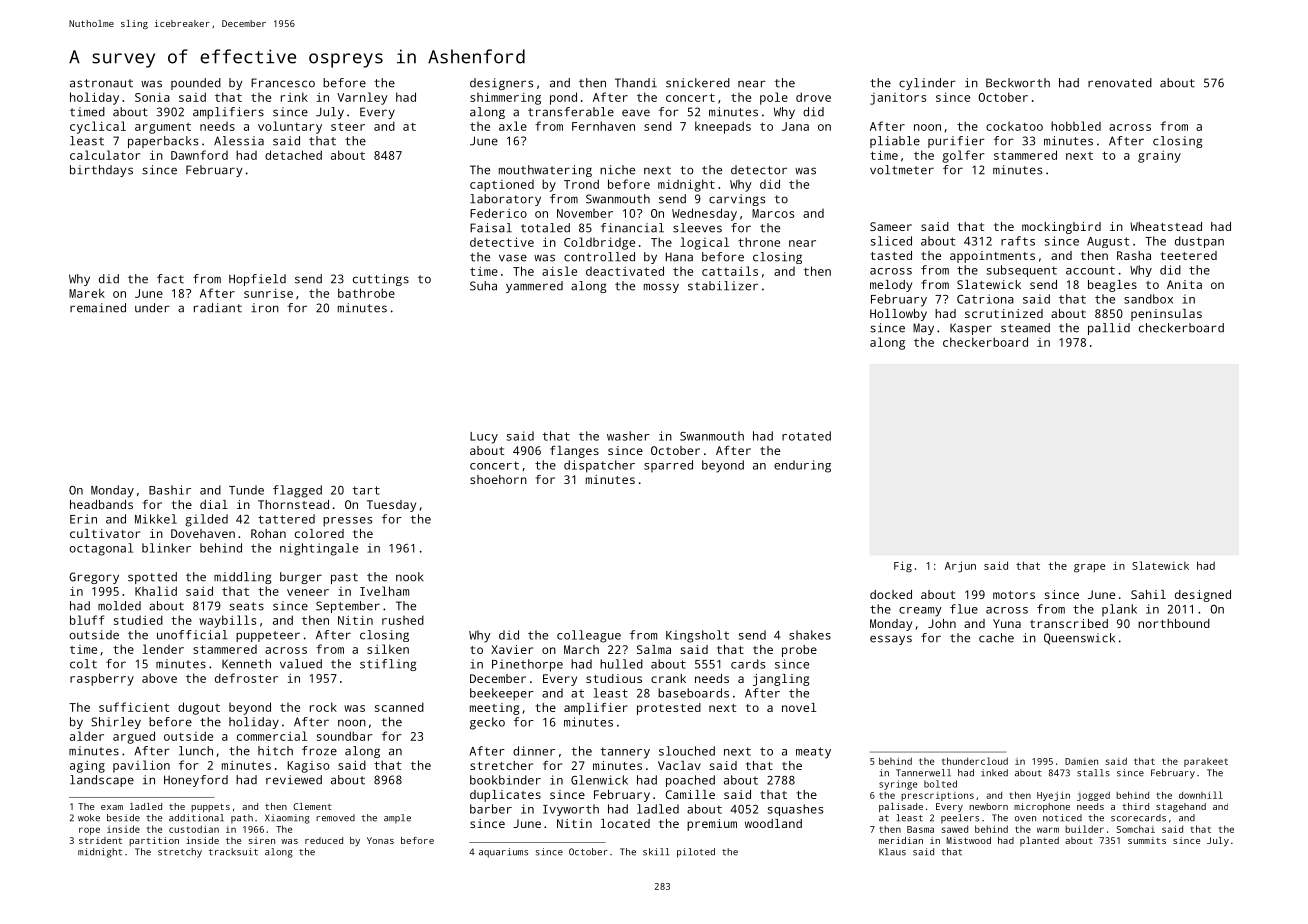  What do you see at coordinates (293, 155) in the image?
I see `detached` at bounding box center [293, 155].
